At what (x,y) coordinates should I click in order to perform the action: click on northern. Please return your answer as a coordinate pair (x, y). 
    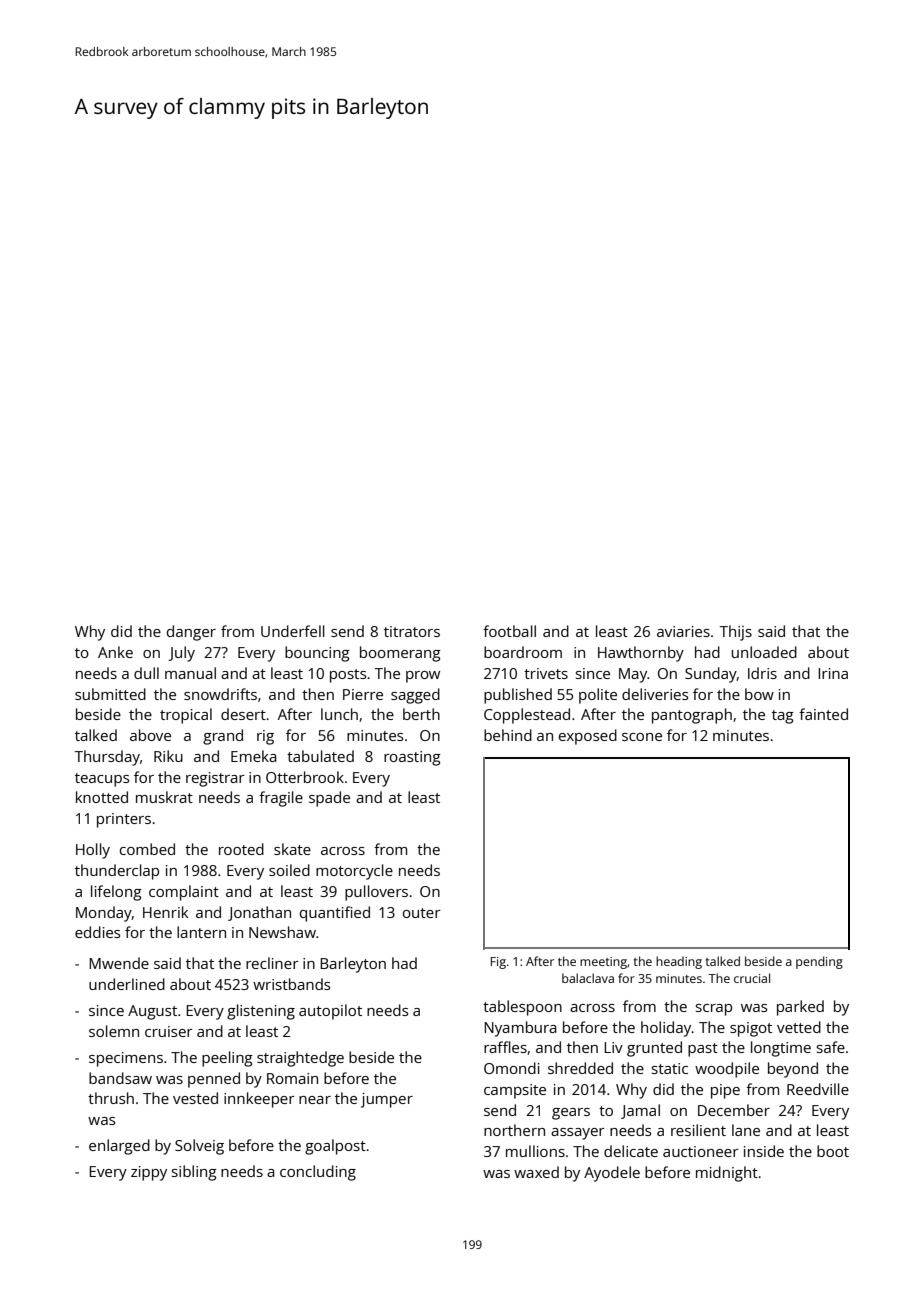
    Looking at the image, I should click on (514, 1130).
